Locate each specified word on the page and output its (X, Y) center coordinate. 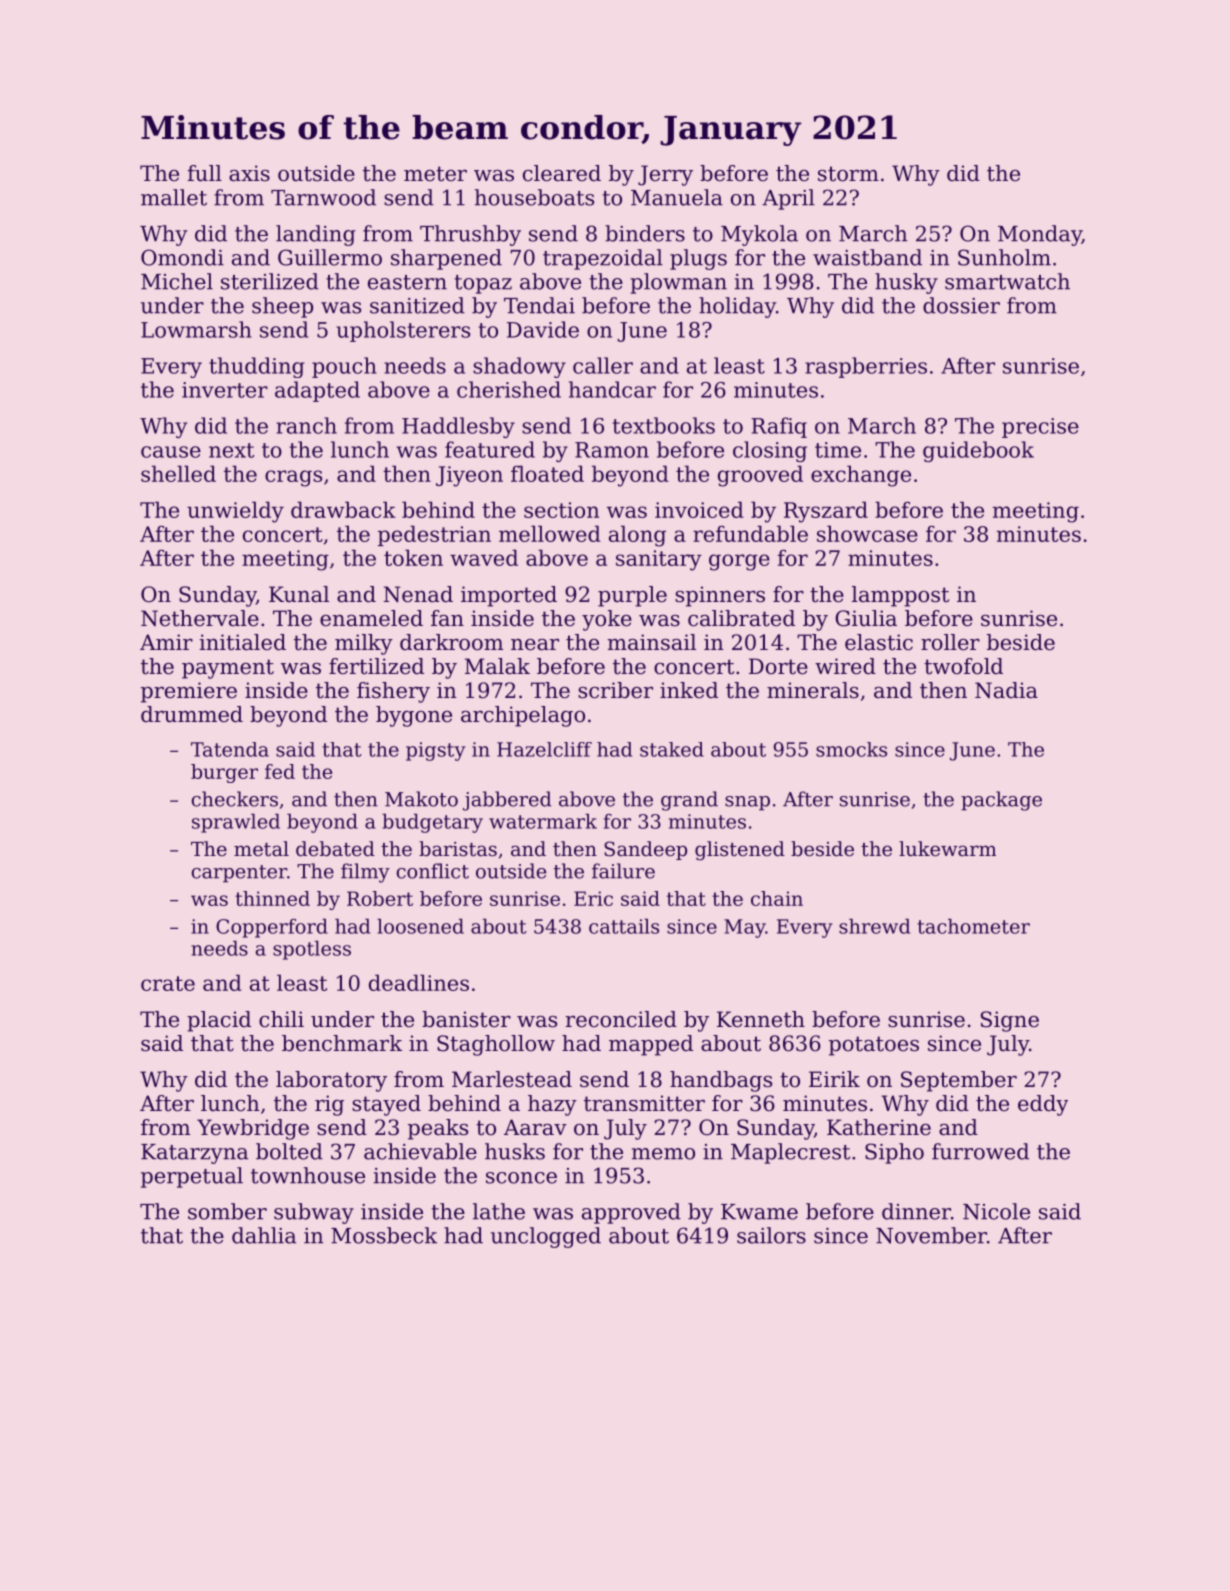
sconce (521, 1178)
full (205, 173)
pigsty (435, 751)
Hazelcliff (544, 749)
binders (645, 233)
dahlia (264, 1235)
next (231, 450)
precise (1040, 428)
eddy (1043, 1105)
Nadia (1006, 690)
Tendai (539, 305)
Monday (1040, 235)
